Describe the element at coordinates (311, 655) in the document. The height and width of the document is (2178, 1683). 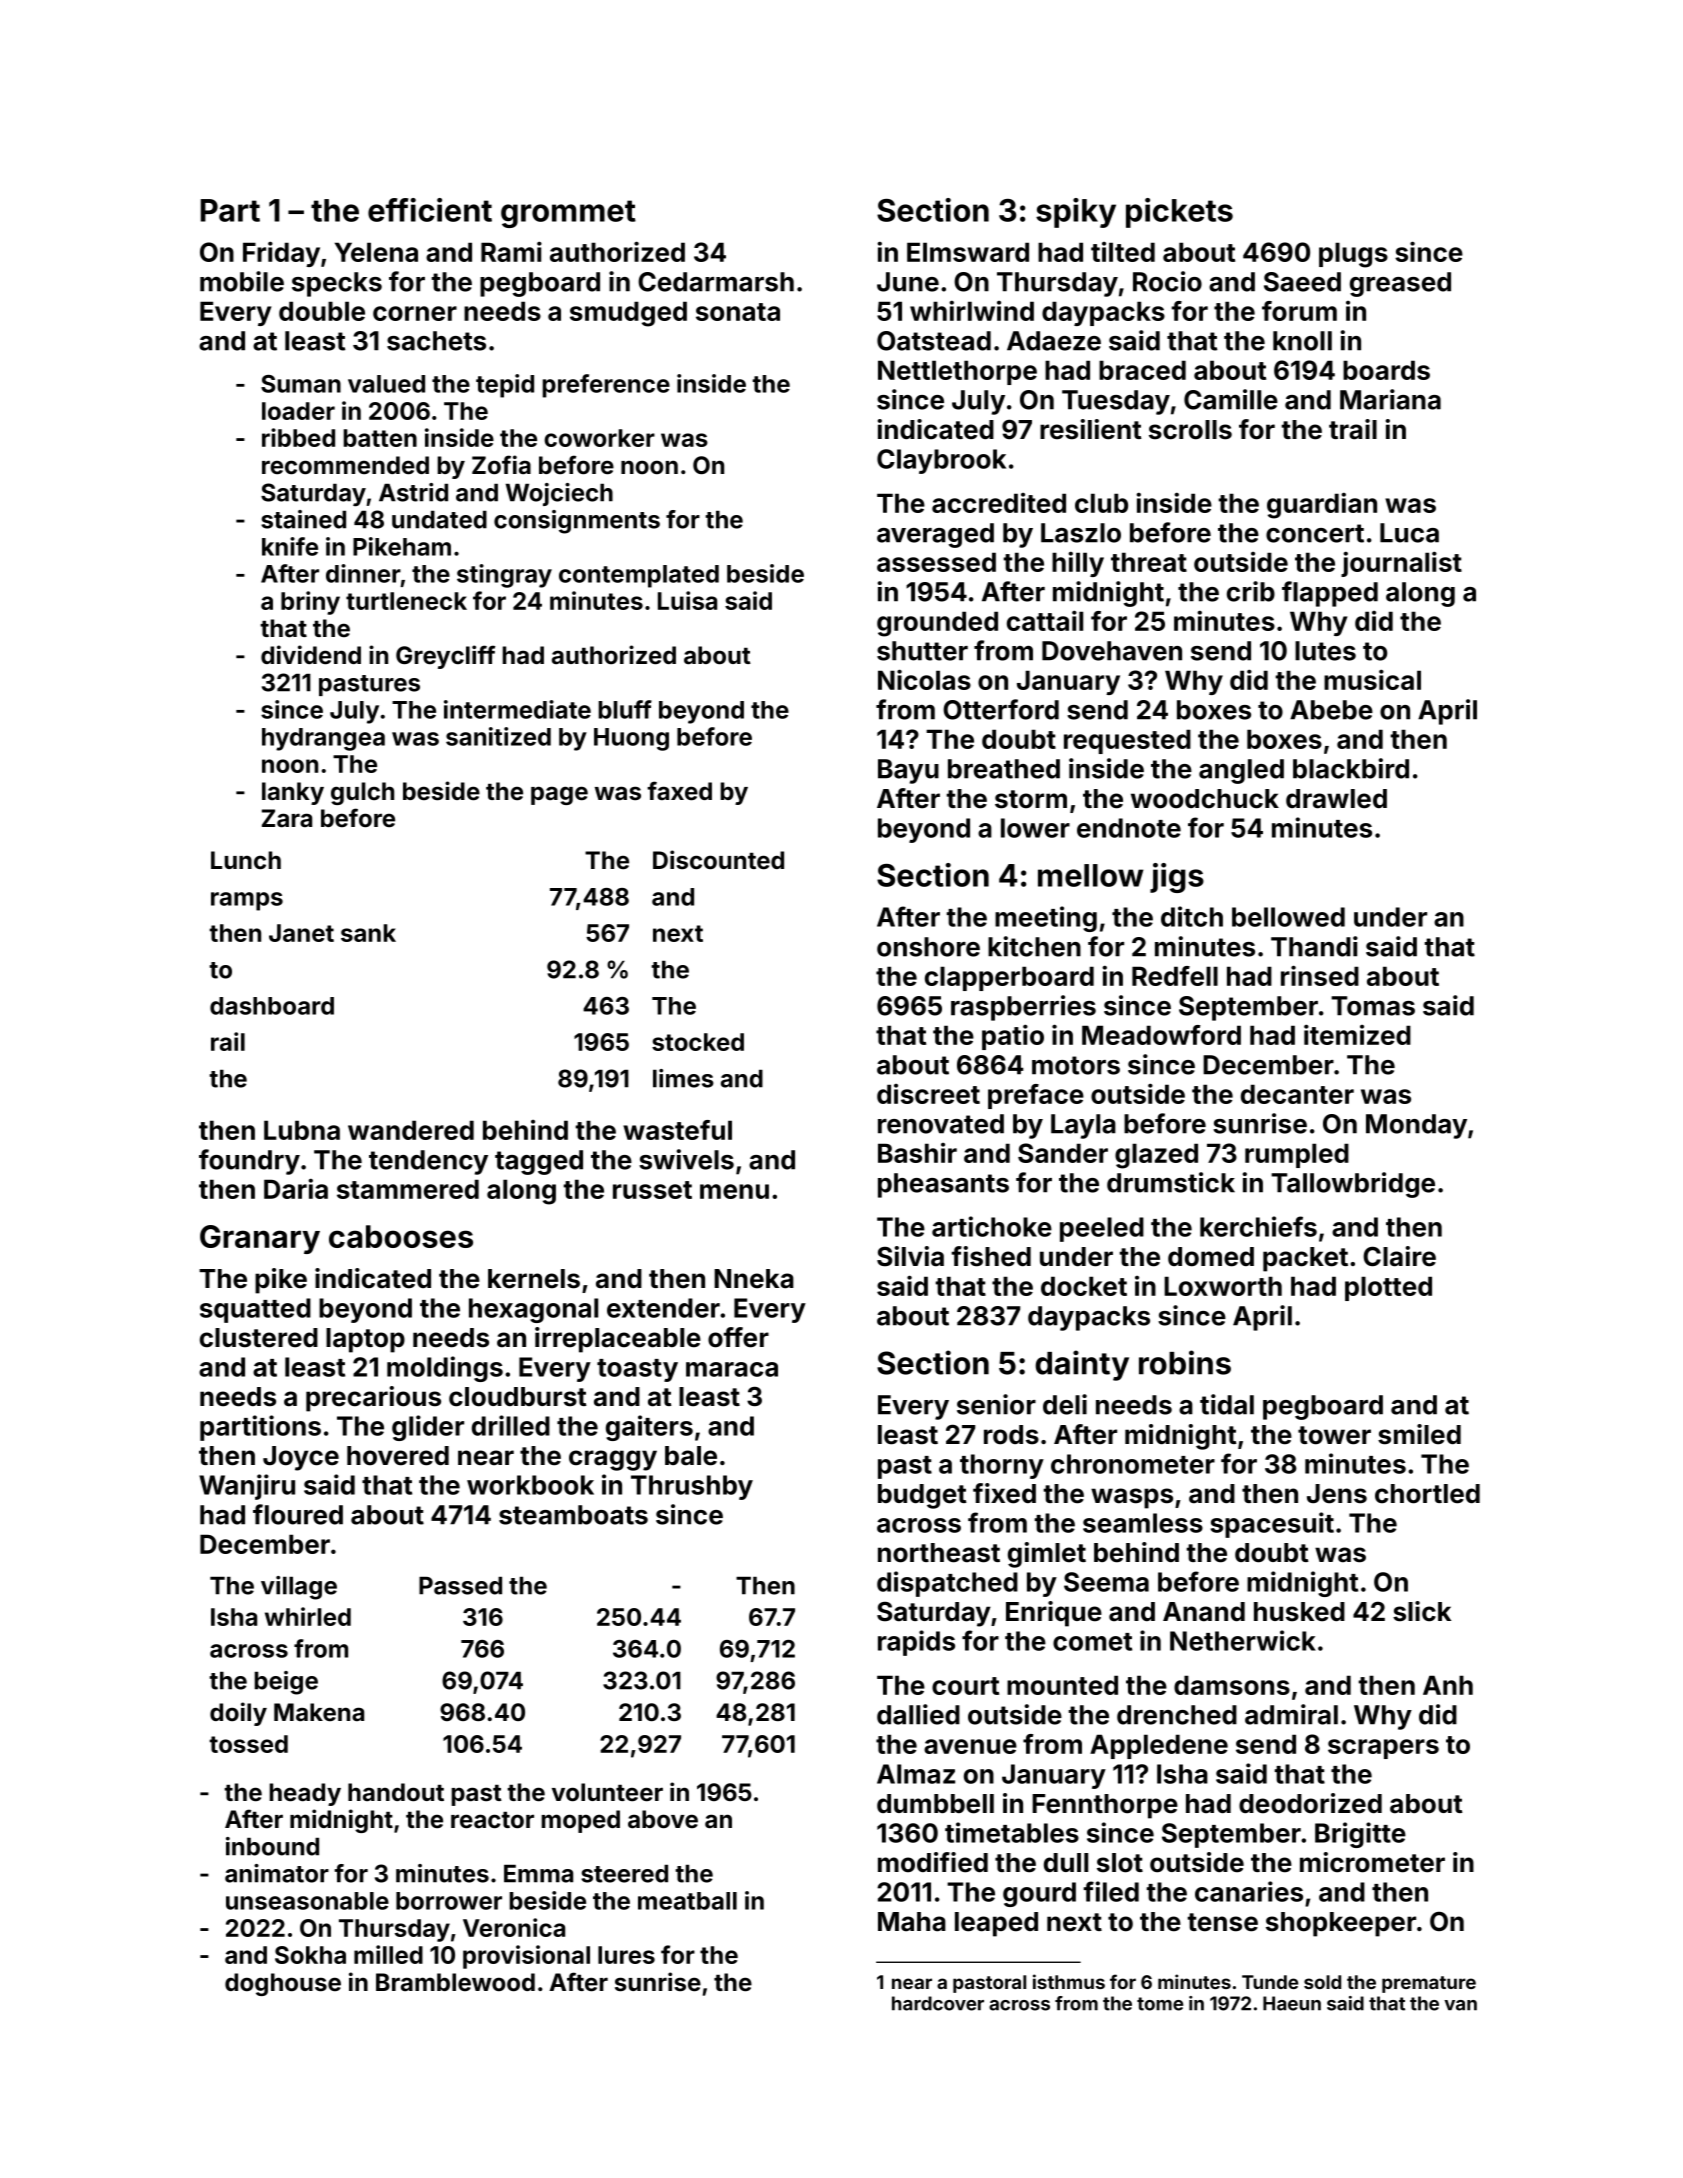
I see `dividend` at that location.
